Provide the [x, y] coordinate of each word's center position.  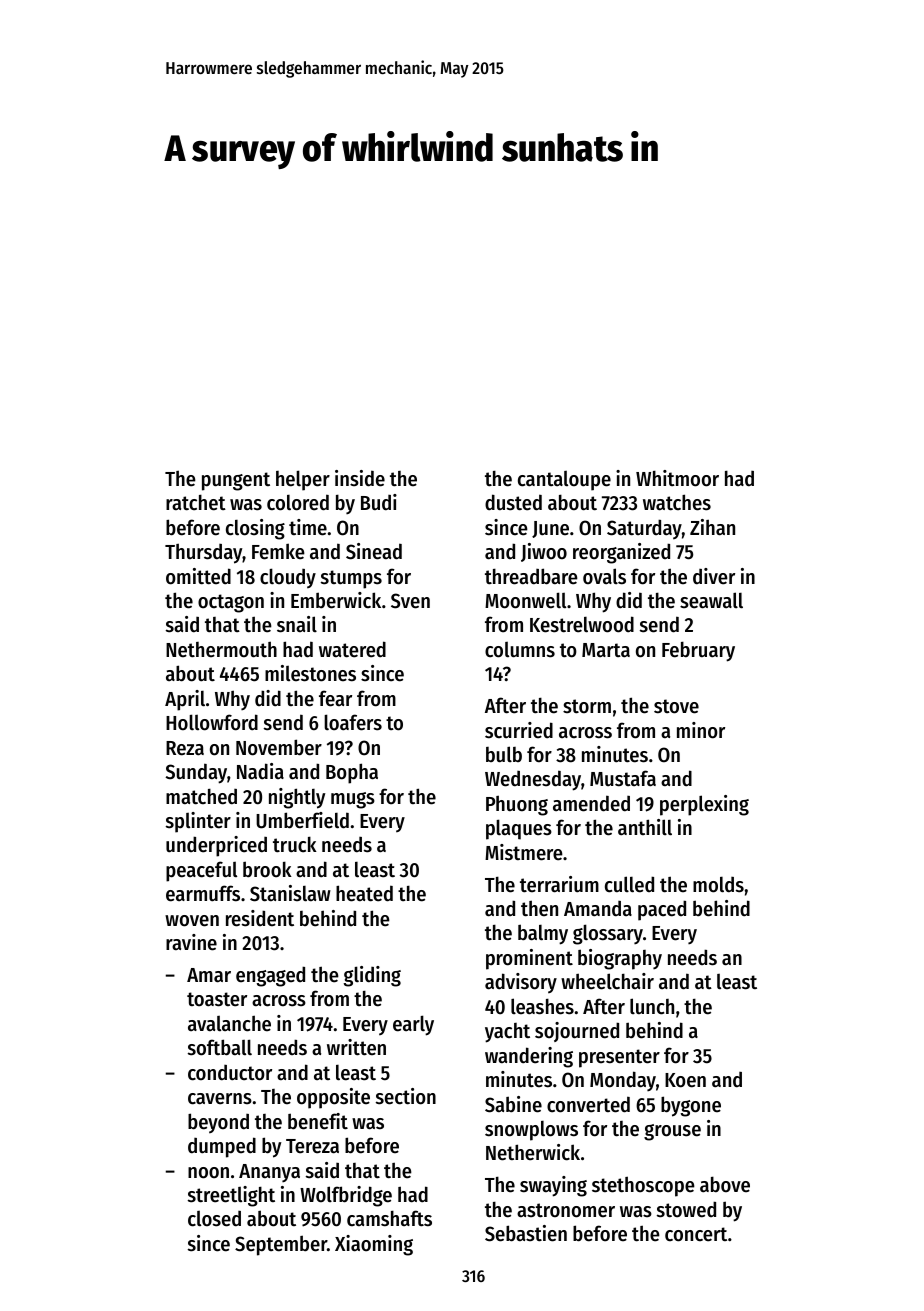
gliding [372, 976]
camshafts [389, 1218]
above [725, 1184]
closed [214, 1219]
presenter [619, 1058]
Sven [410, 601]
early [413, 1025]
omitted [198, 576]
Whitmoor [677, 478]
